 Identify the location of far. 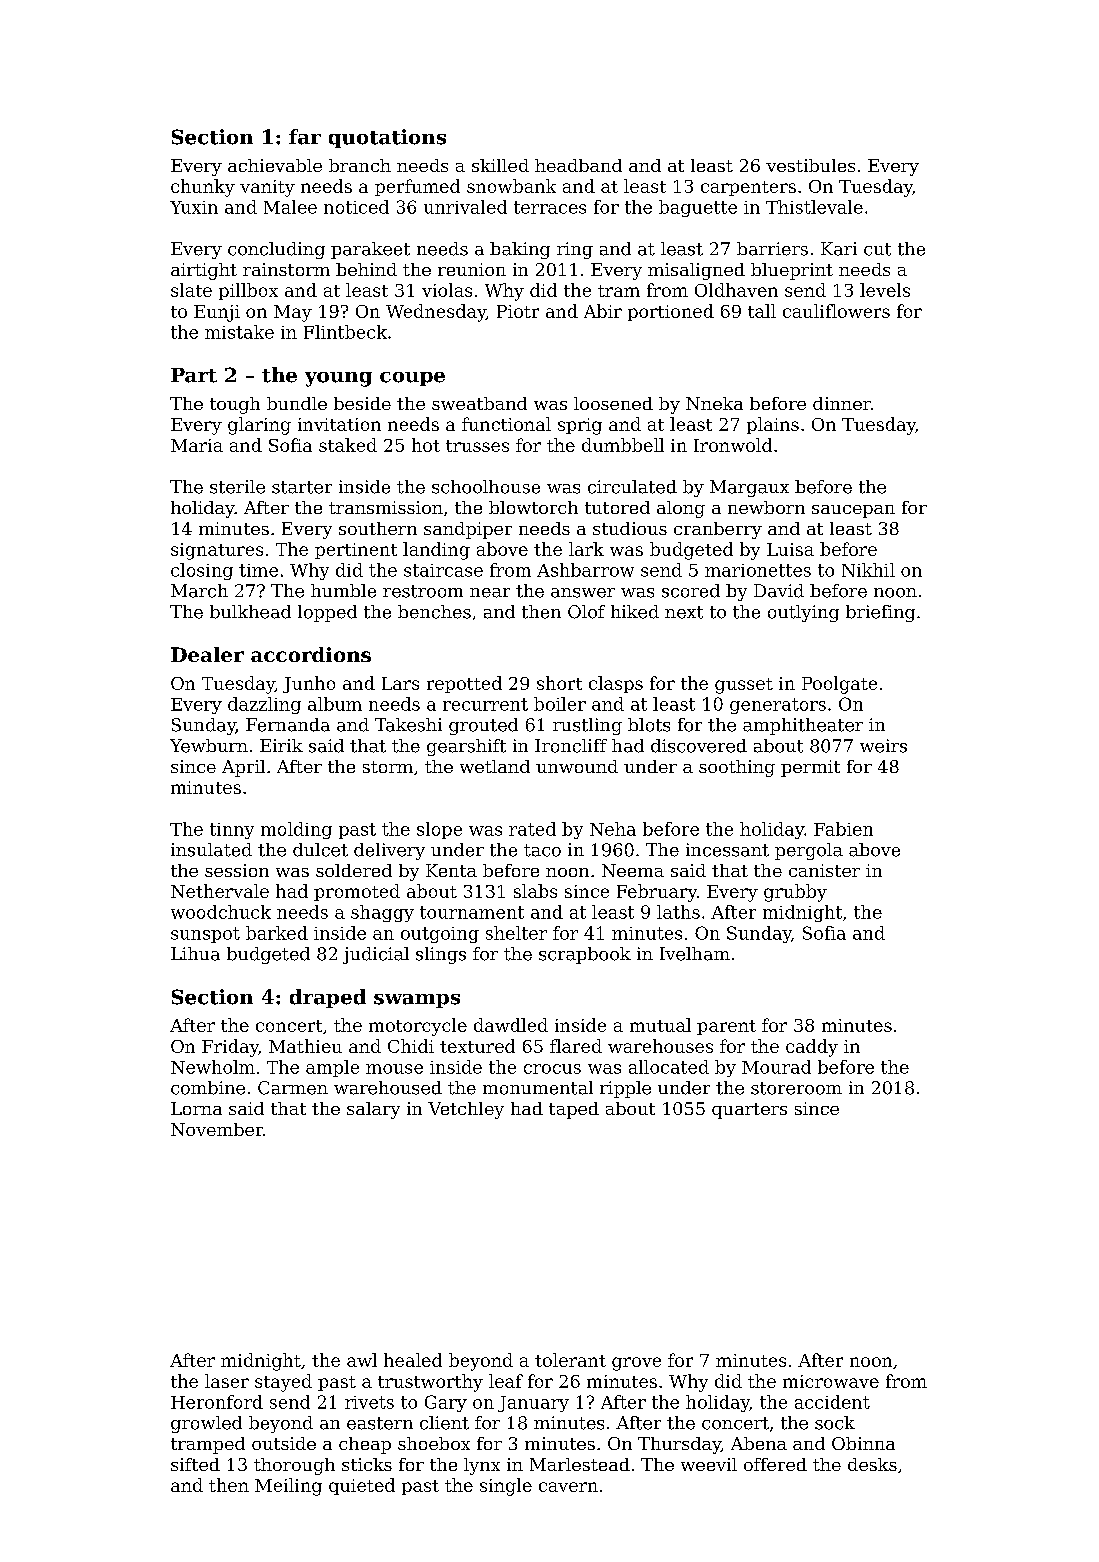
(305, 137).
